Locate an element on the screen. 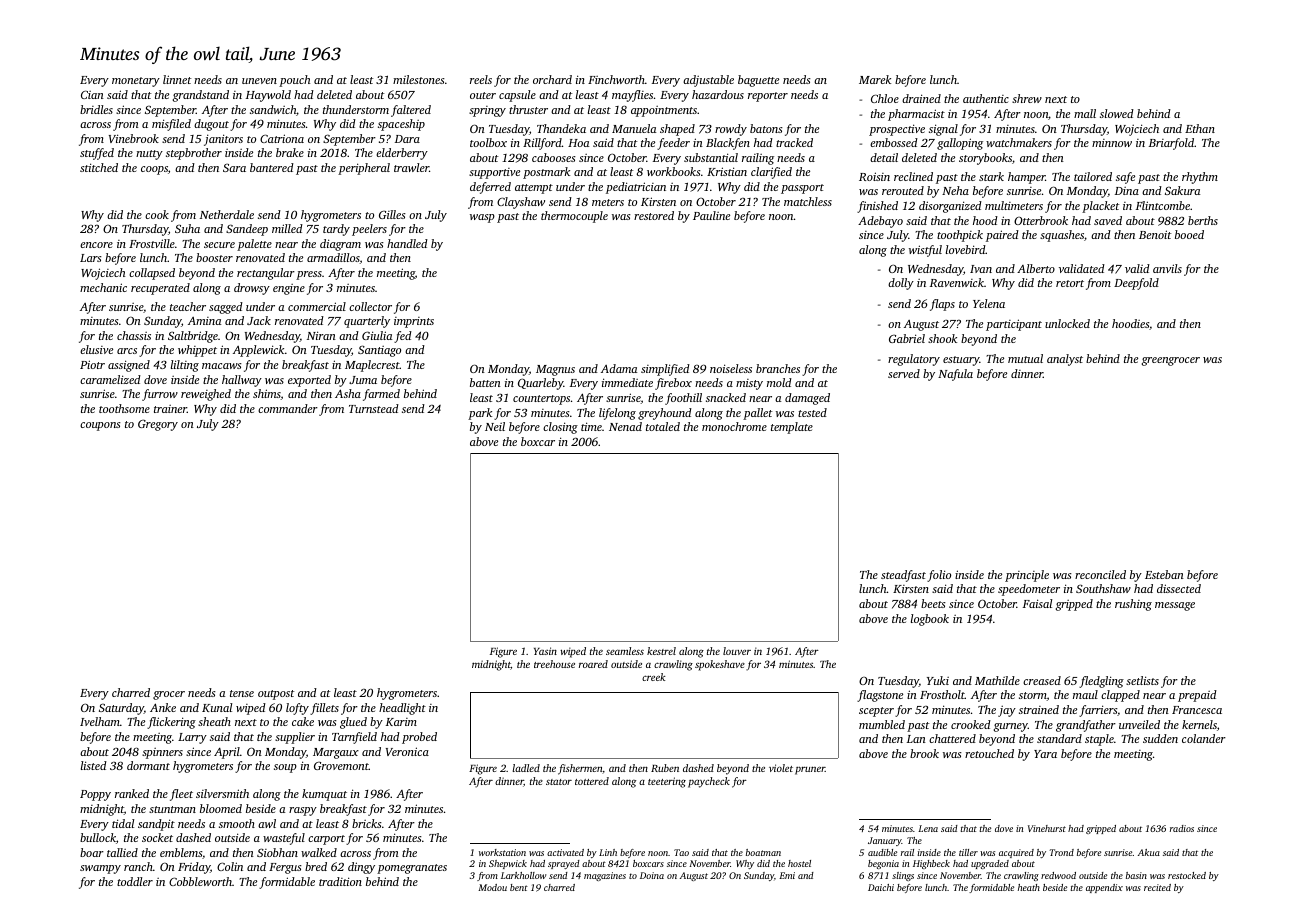 The width and height of the screenshot is (1308, 924). press is located at coordinates (309, 275).
